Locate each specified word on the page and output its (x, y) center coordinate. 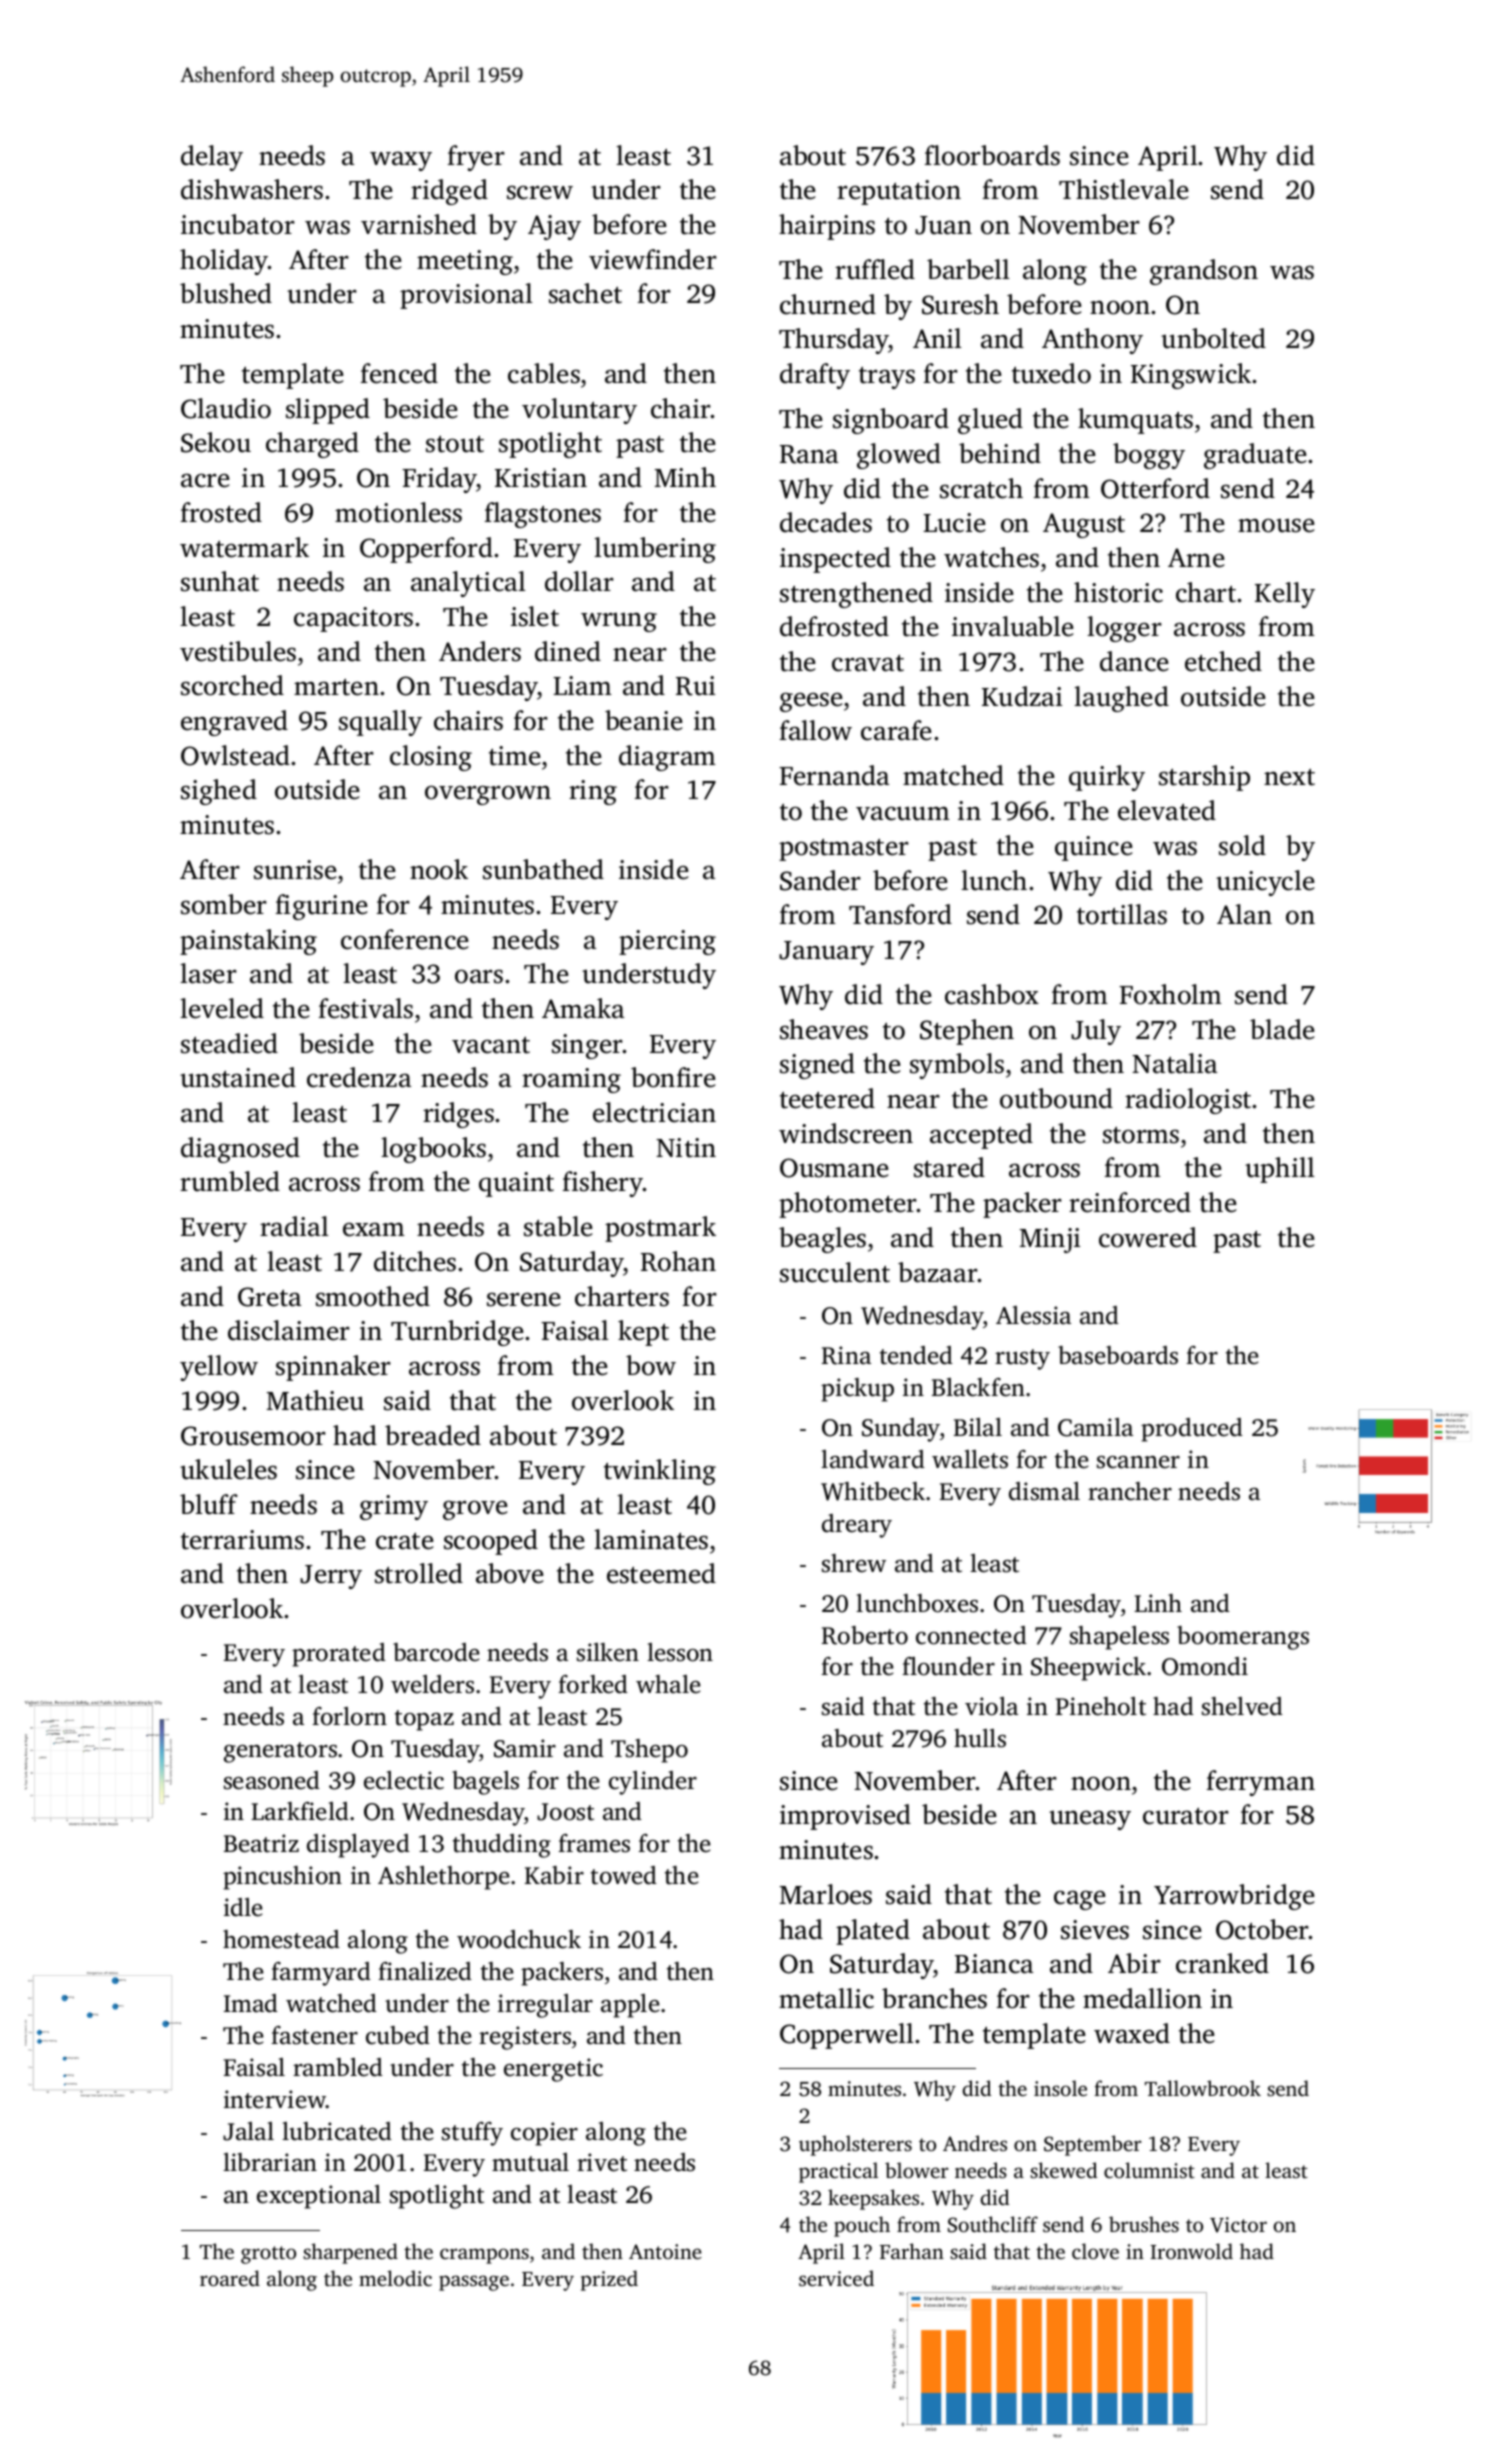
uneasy (1090, 1820)
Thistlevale (1124, 189)
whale (668, 1684)
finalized (425, 1971)
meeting (465, 262)
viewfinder (652, 259)
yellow (219, 1368)
